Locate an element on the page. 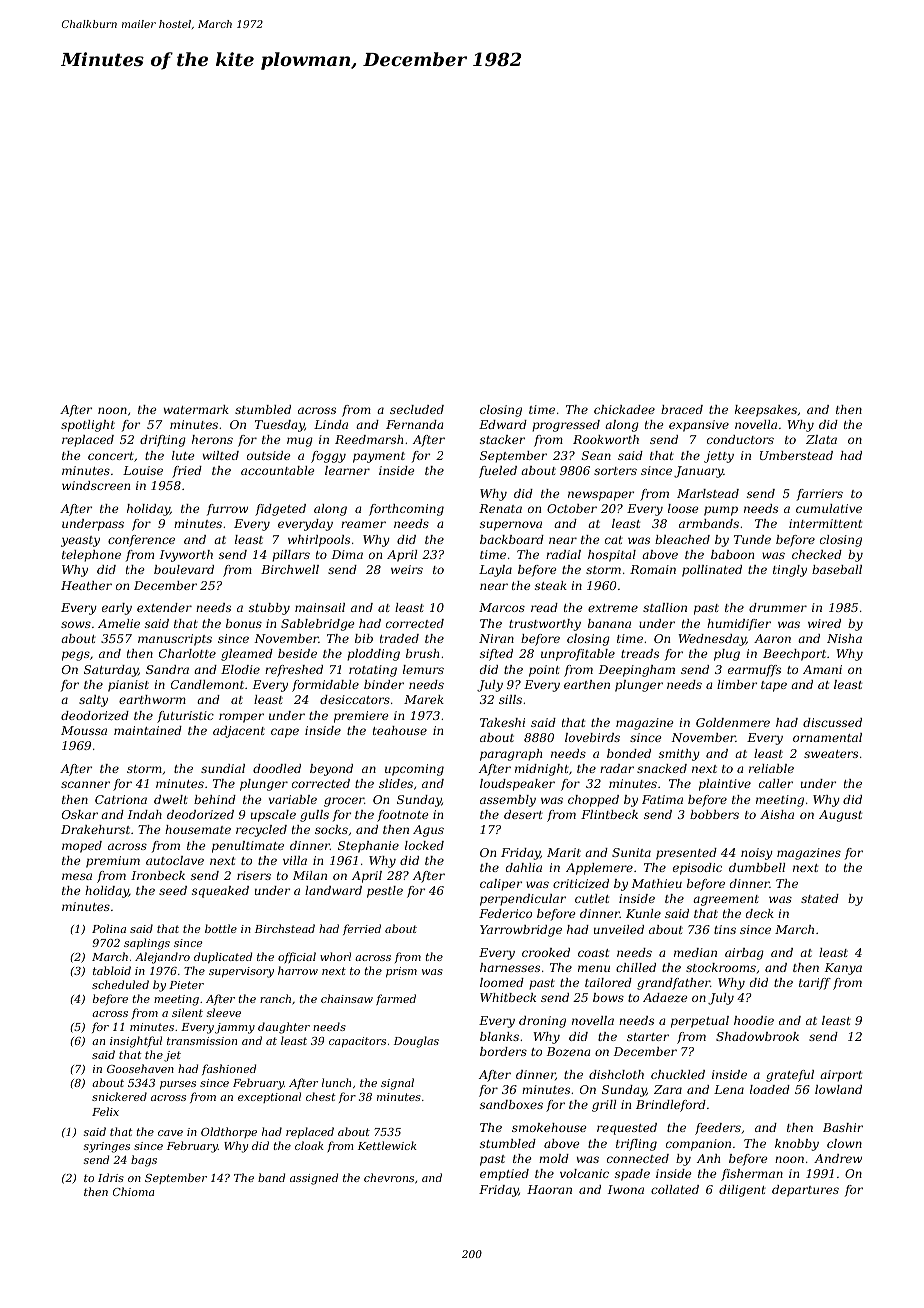 This document has height=1308, width=924. Birchwell is located at coordinates (290, 569).
